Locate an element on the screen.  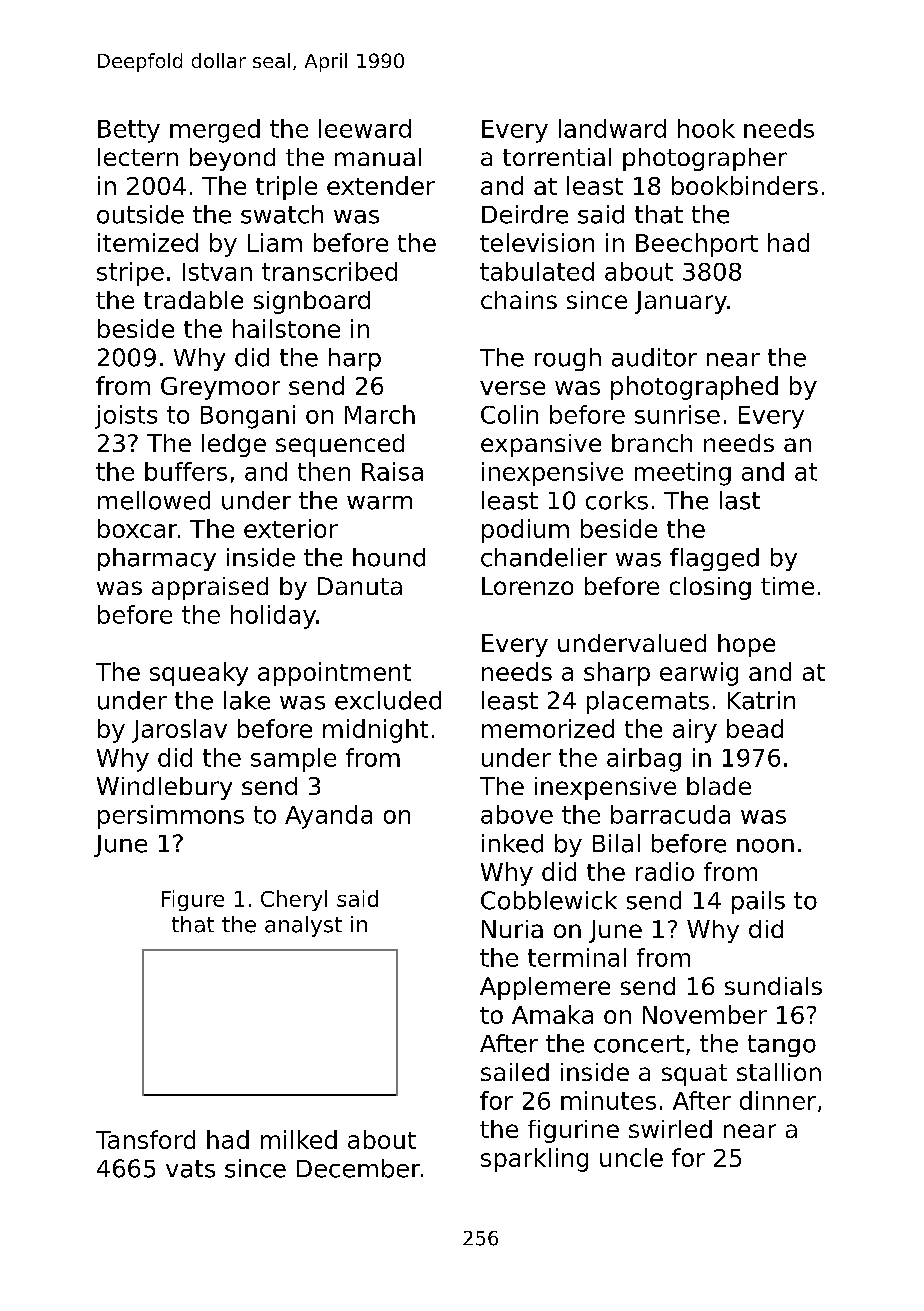
leeward is located at coordinates (365, 128).
